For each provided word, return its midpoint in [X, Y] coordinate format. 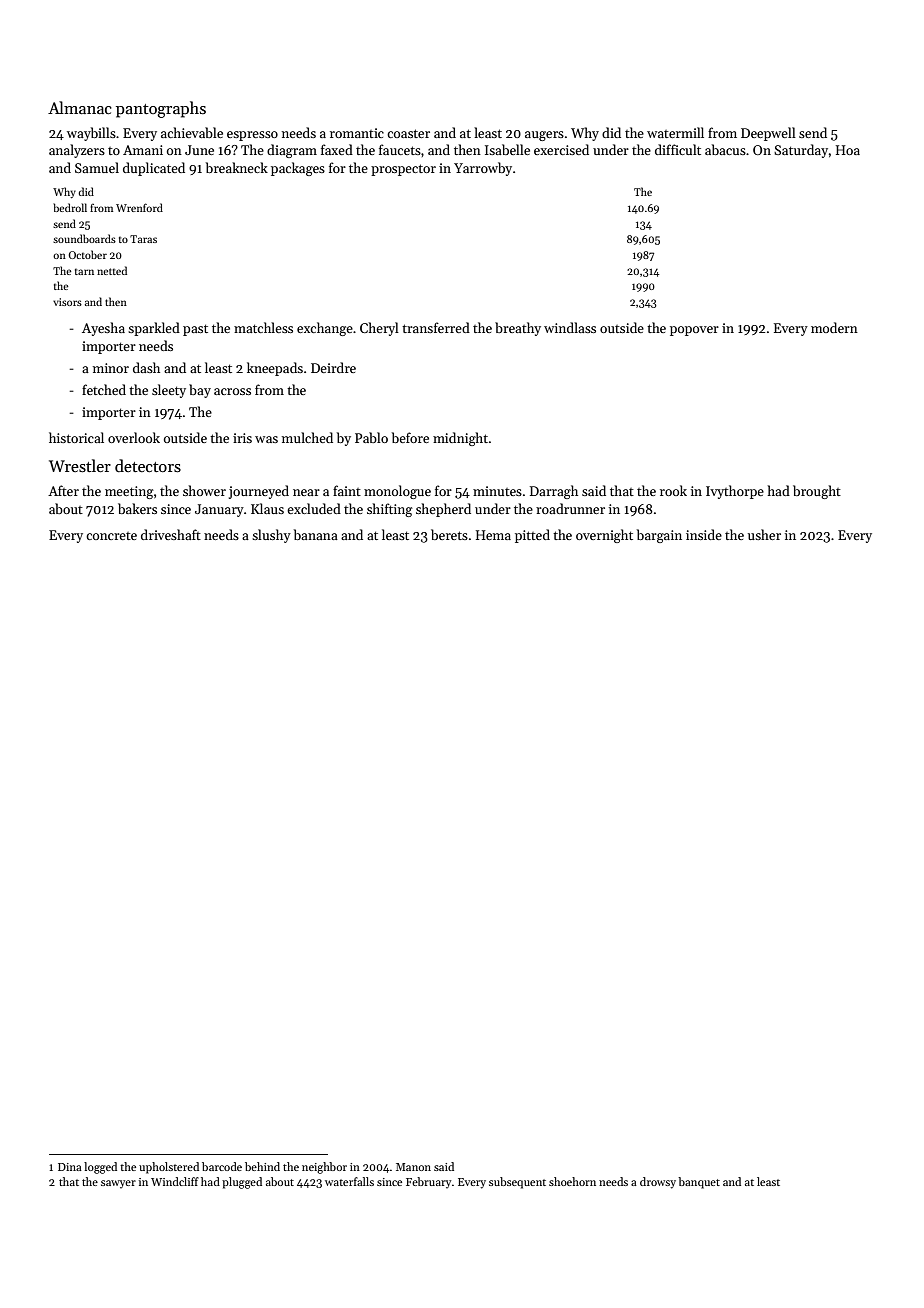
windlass [570, 327]
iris [242, 438]
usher [764, 534]
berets [449, 534]
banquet [699, 1183]
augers [544, 136]
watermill [675, 132]
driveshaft [171, 534]
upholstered [169, 1168]
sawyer [118, 1184]
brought [817, 492]
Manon [413, 1167]
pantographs [161, 109]
